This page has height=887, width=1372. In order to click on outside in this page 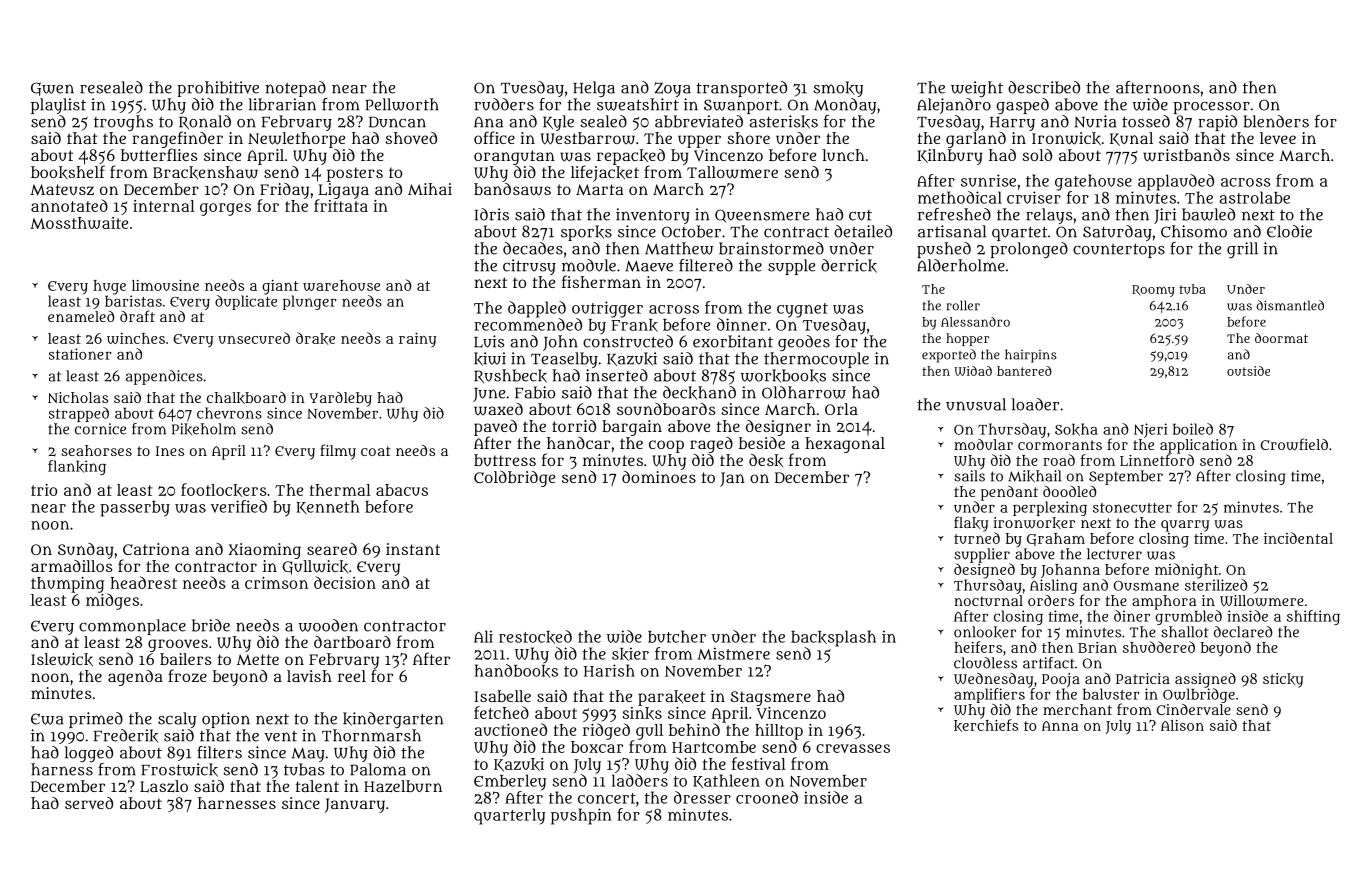, I will do `click(1248, 371)`.
